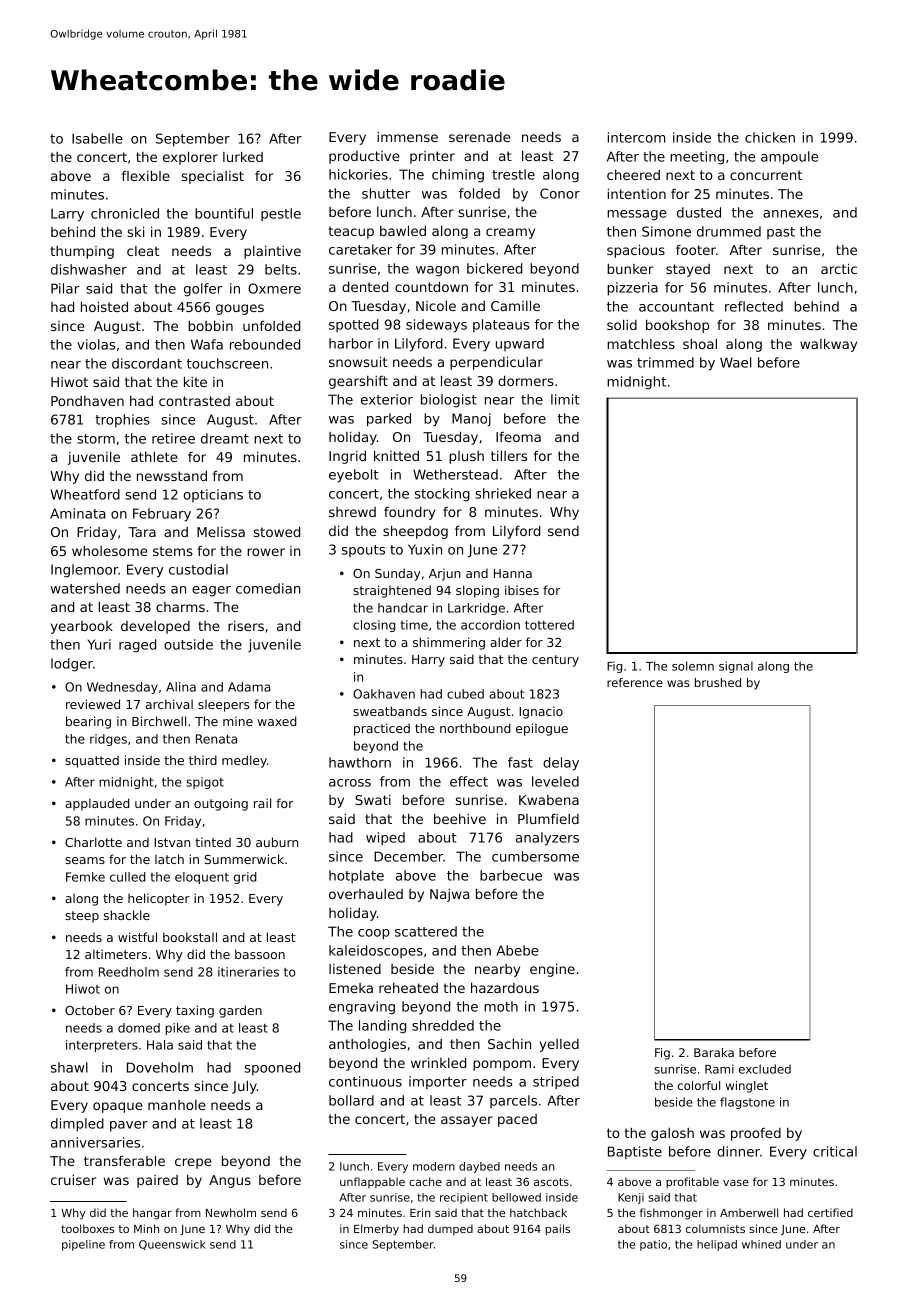 The height and width of the document is (1316, 908). Describe the element at coordinates (353, 325) in the document. I see `spotted` at that location.
